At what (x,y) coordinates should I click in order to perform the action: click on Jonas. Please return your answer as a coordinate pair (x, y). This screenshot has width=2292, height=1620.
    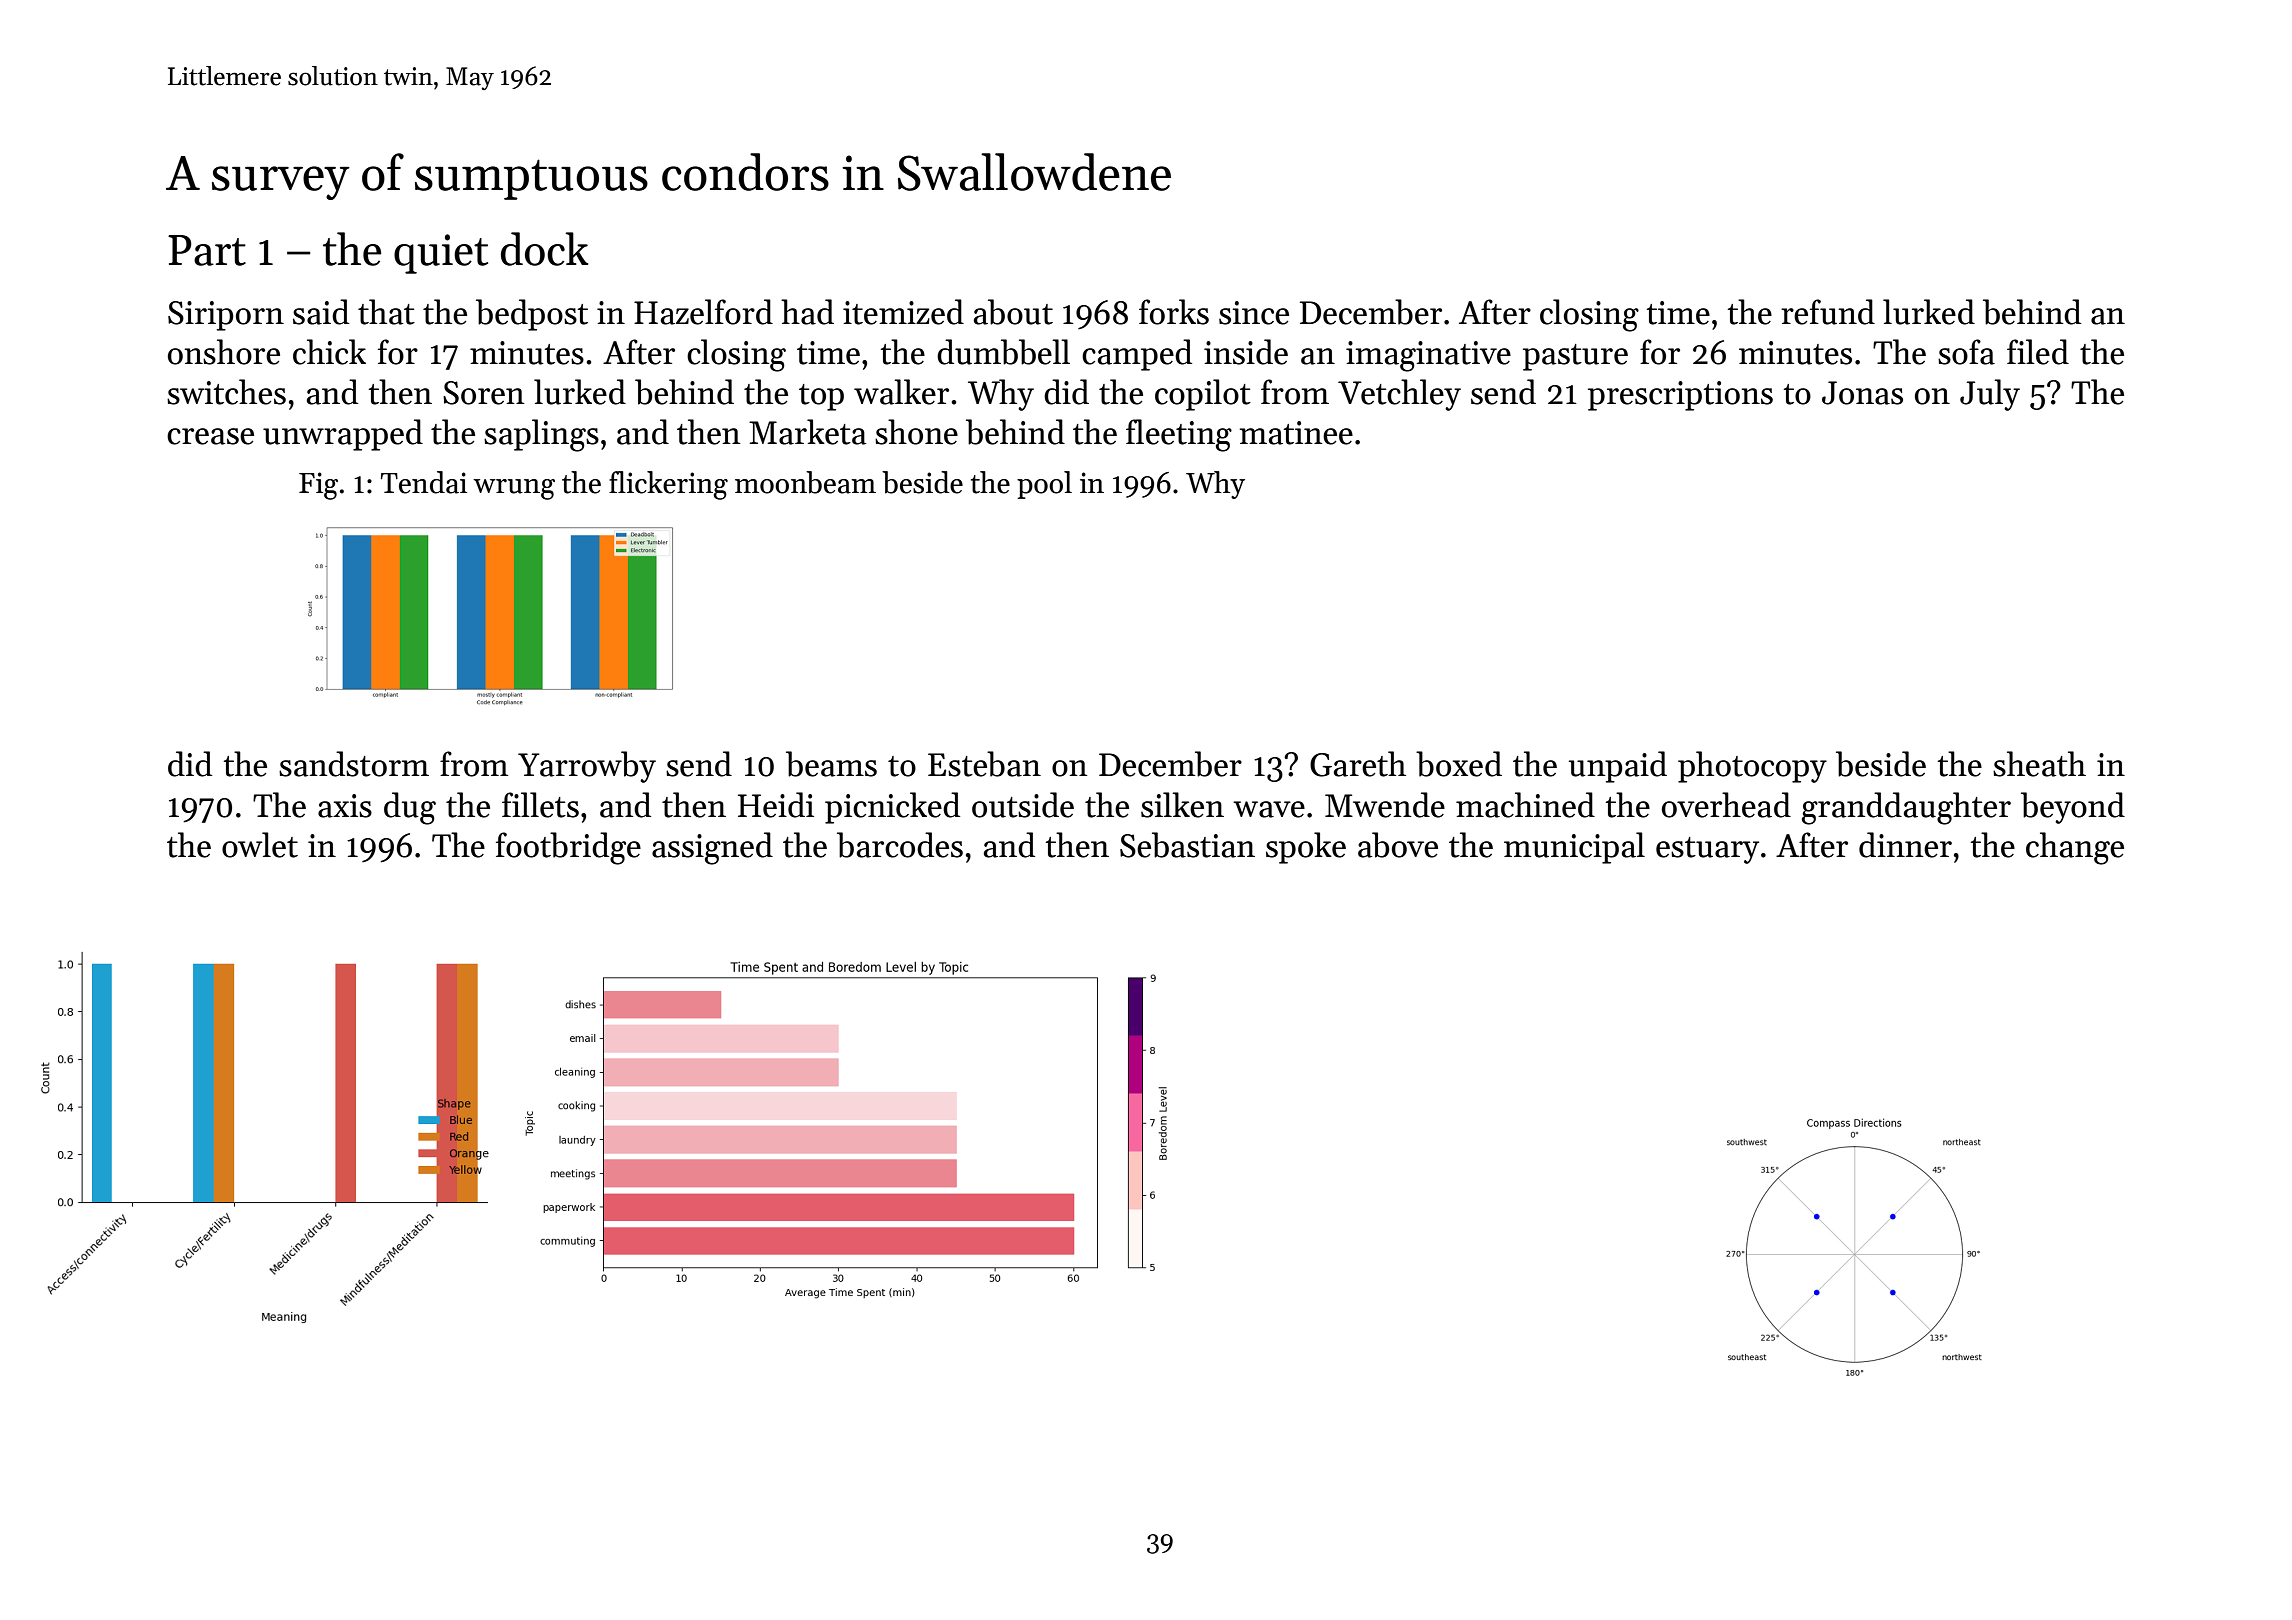
    Looking at the image, I should click on (1862, 393).
